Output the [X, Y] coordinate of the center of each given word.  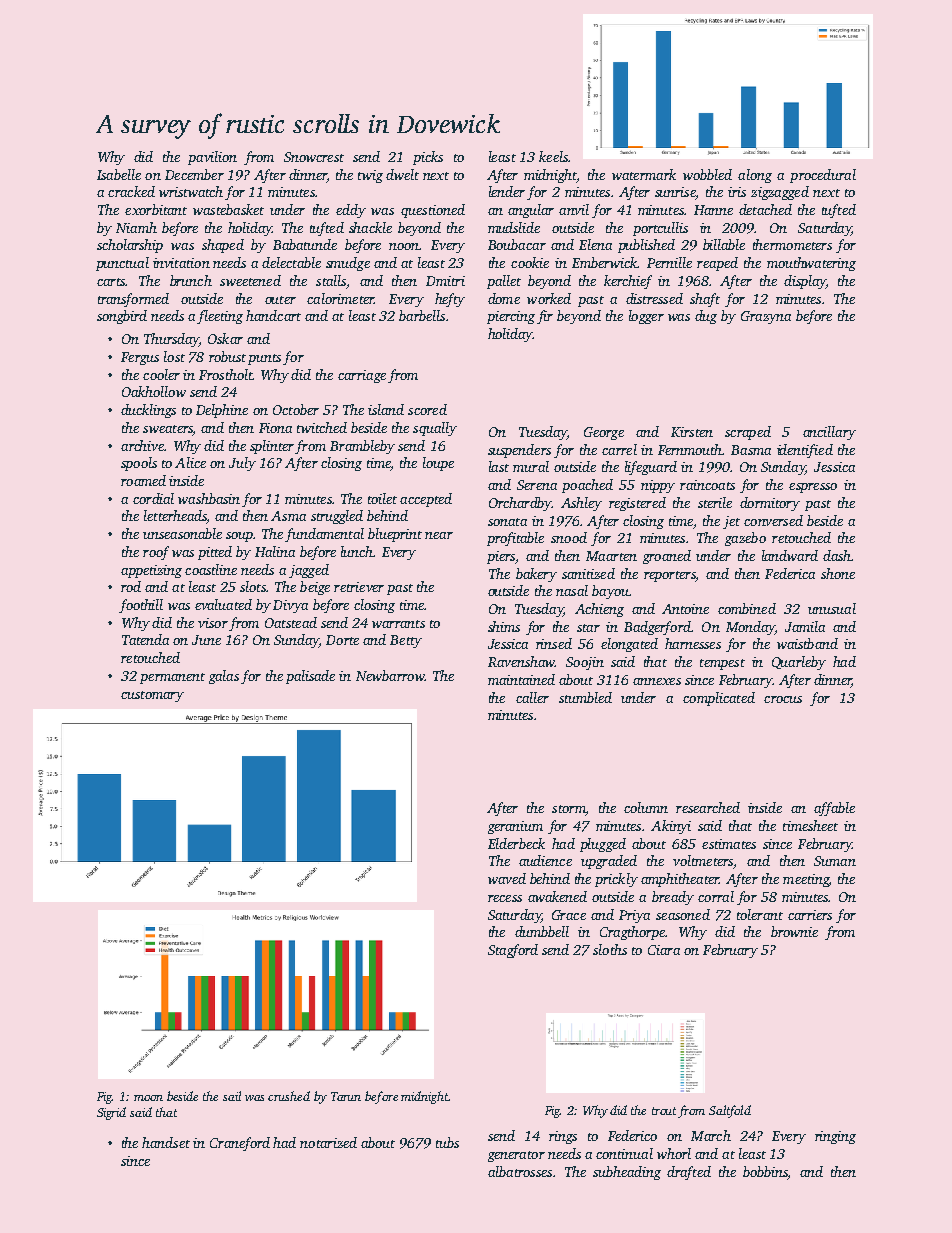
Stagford [513, 951]
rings [563, 1137]
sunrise [675, 193]
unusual [832, 608]
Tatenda [145, 639]
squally [435, 429]
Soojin [585, 663]
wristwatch [191, 191]
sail [232, 1096]
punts [264, 359]
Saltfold [730, 1111]
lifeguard [651, 468]
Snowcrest [314, 157]
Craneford [240, 1144]
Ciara [664, 950]
